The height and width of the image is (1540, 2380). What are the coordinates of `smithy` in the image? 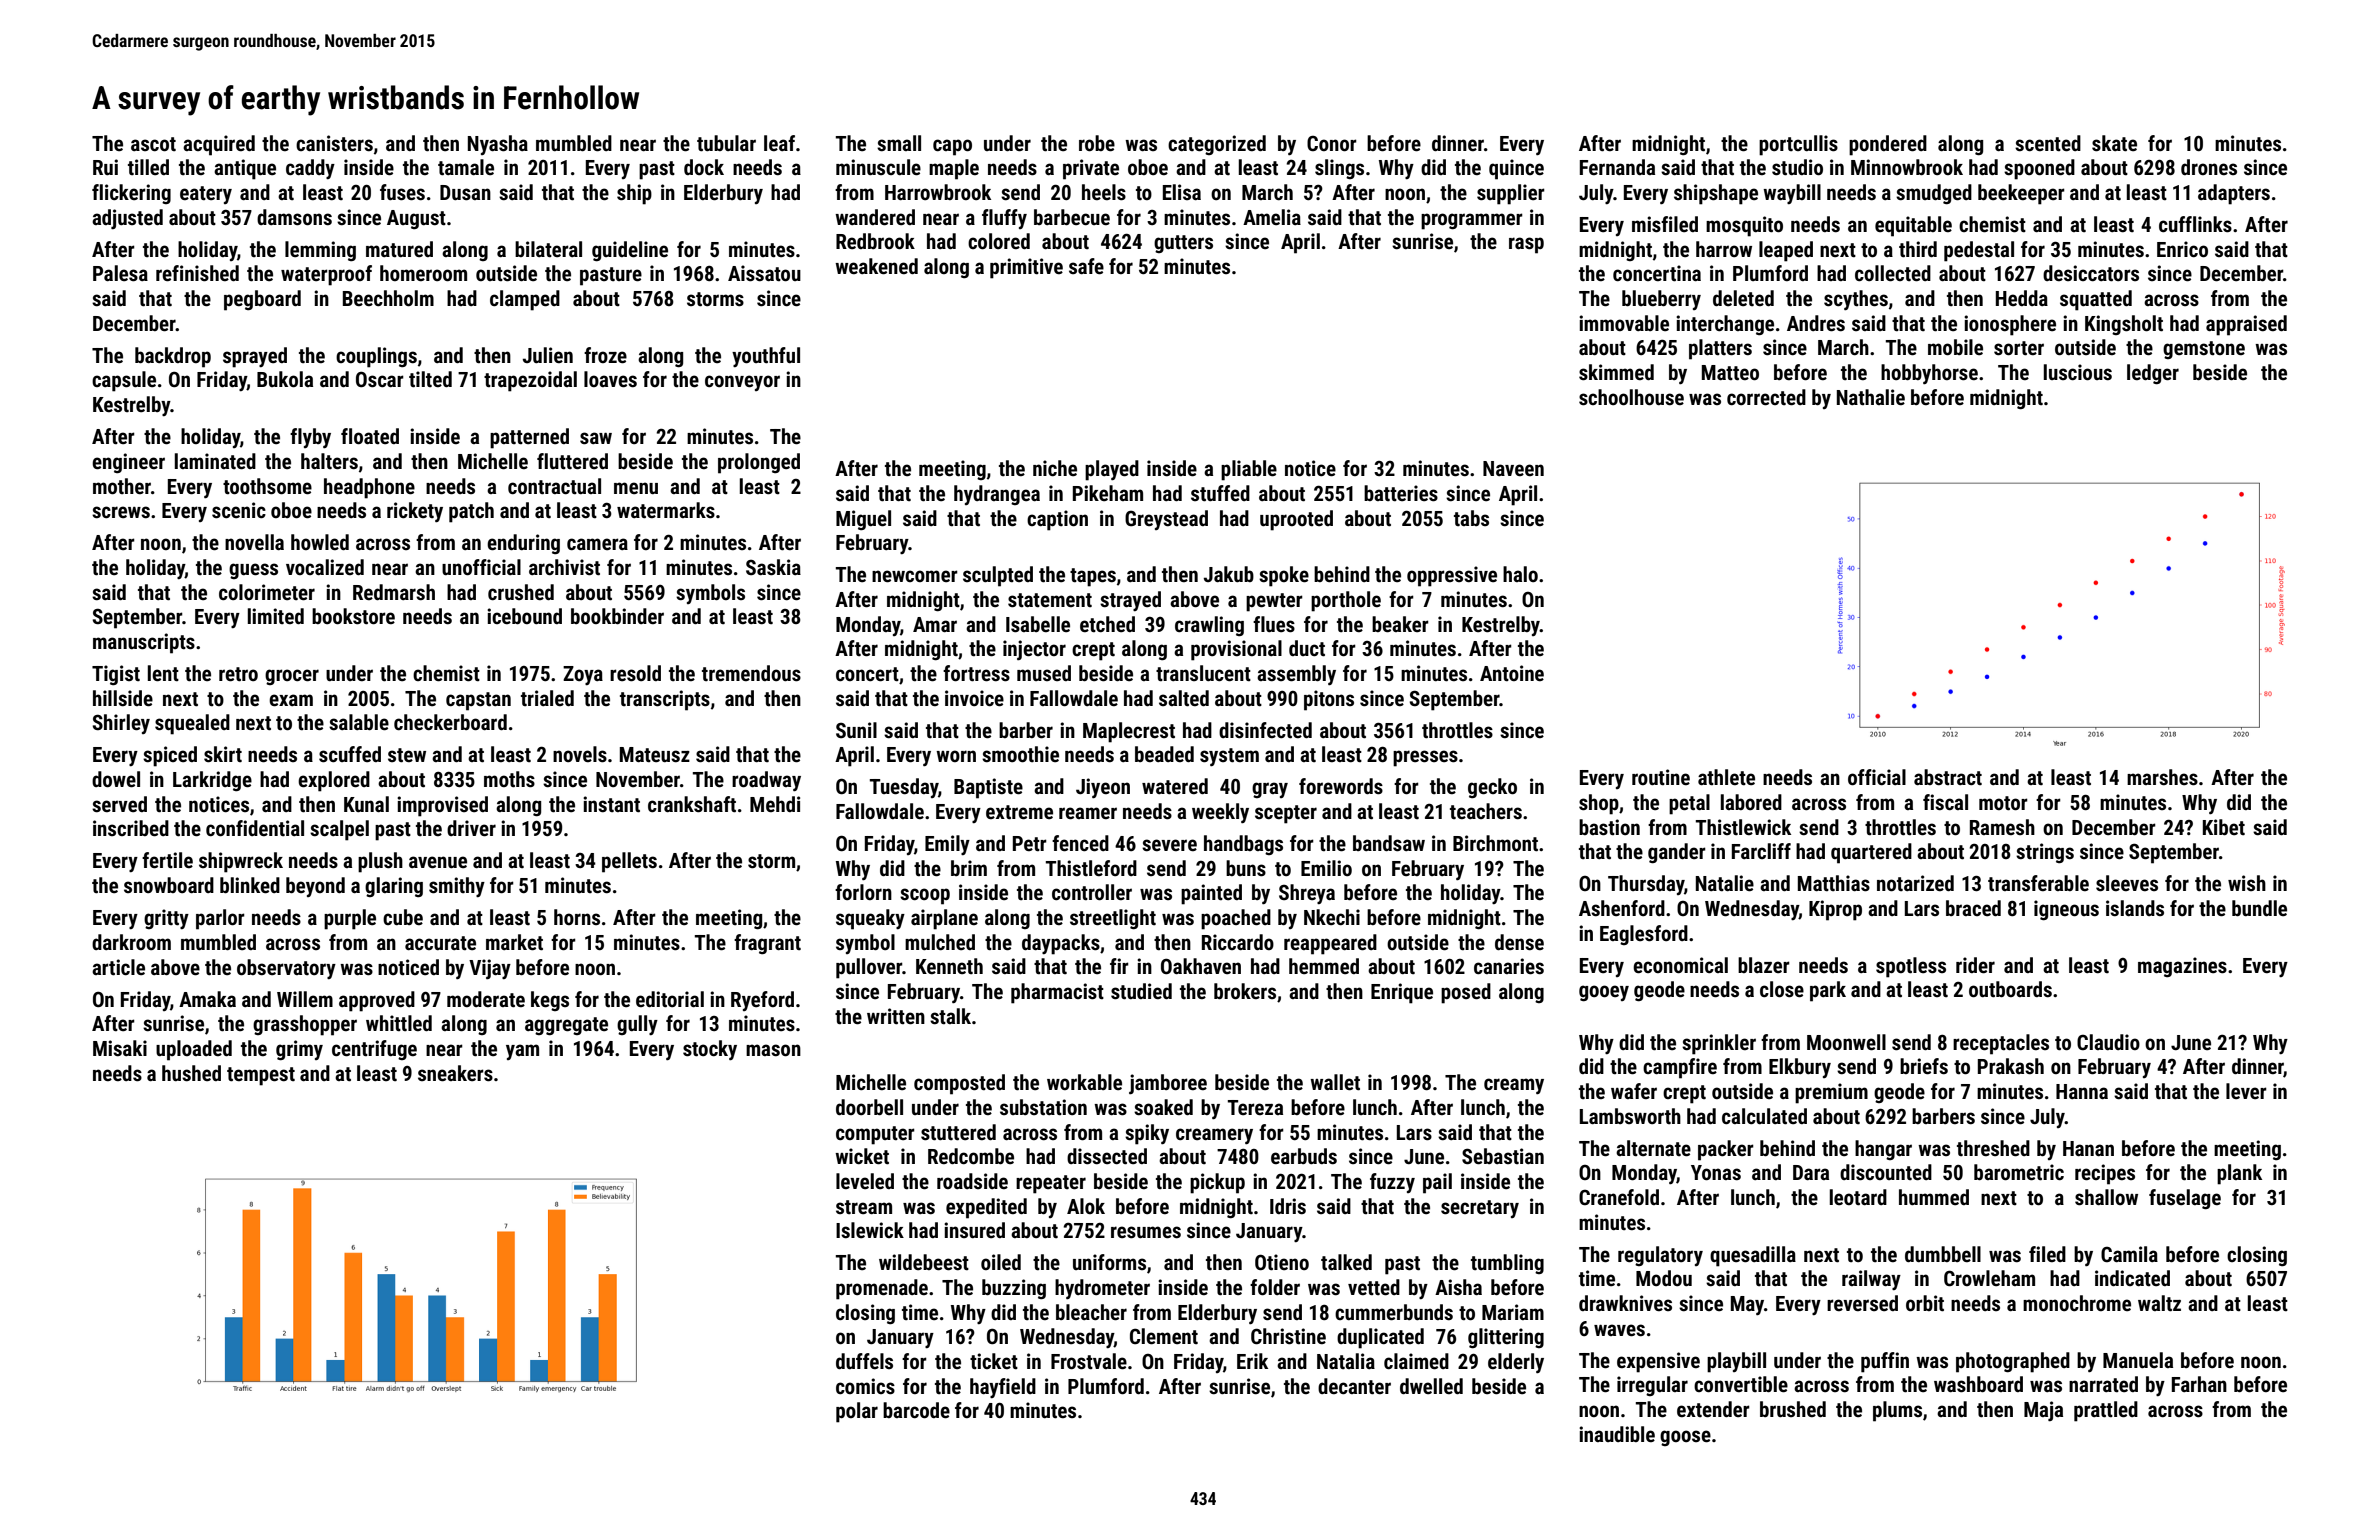 It's located at (457, 887).
